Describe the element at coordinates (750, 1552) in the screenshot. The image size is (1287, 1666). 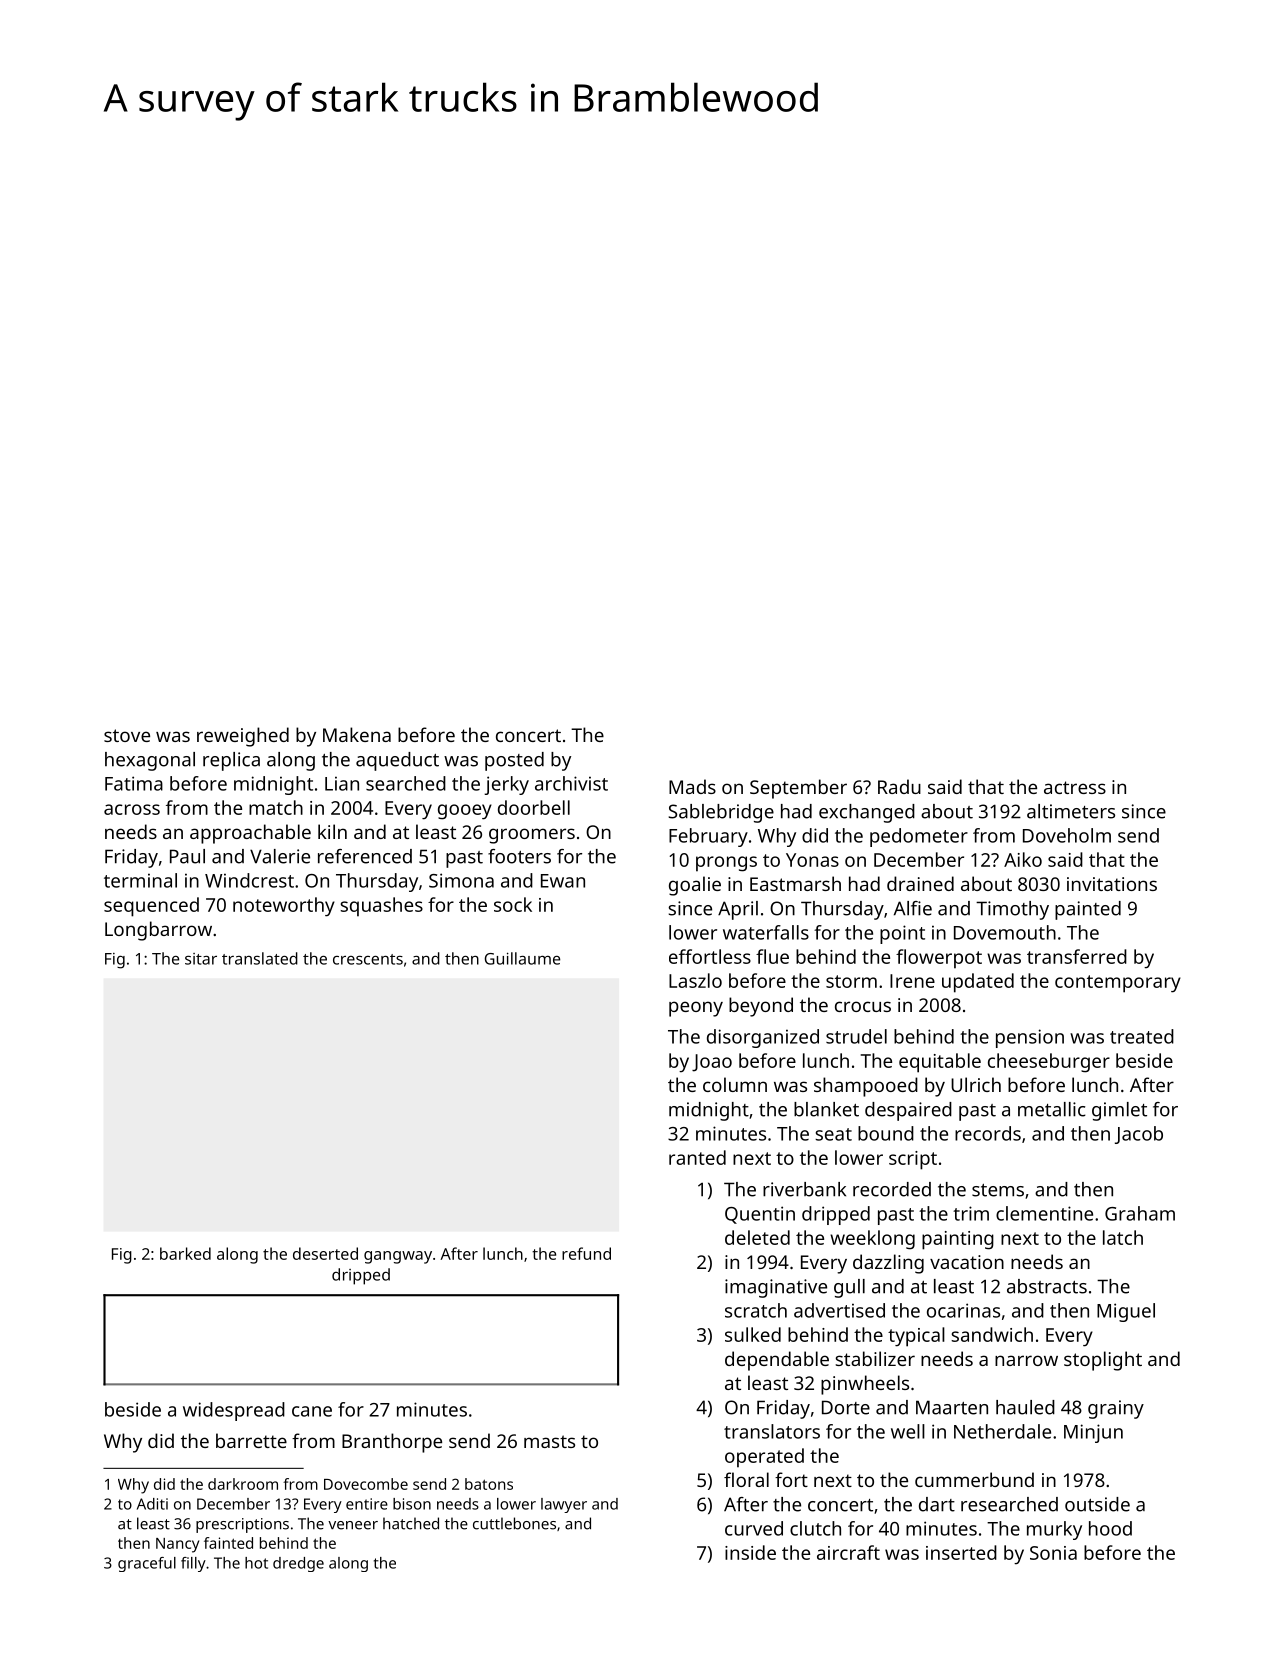
I see `inside` at that location.
